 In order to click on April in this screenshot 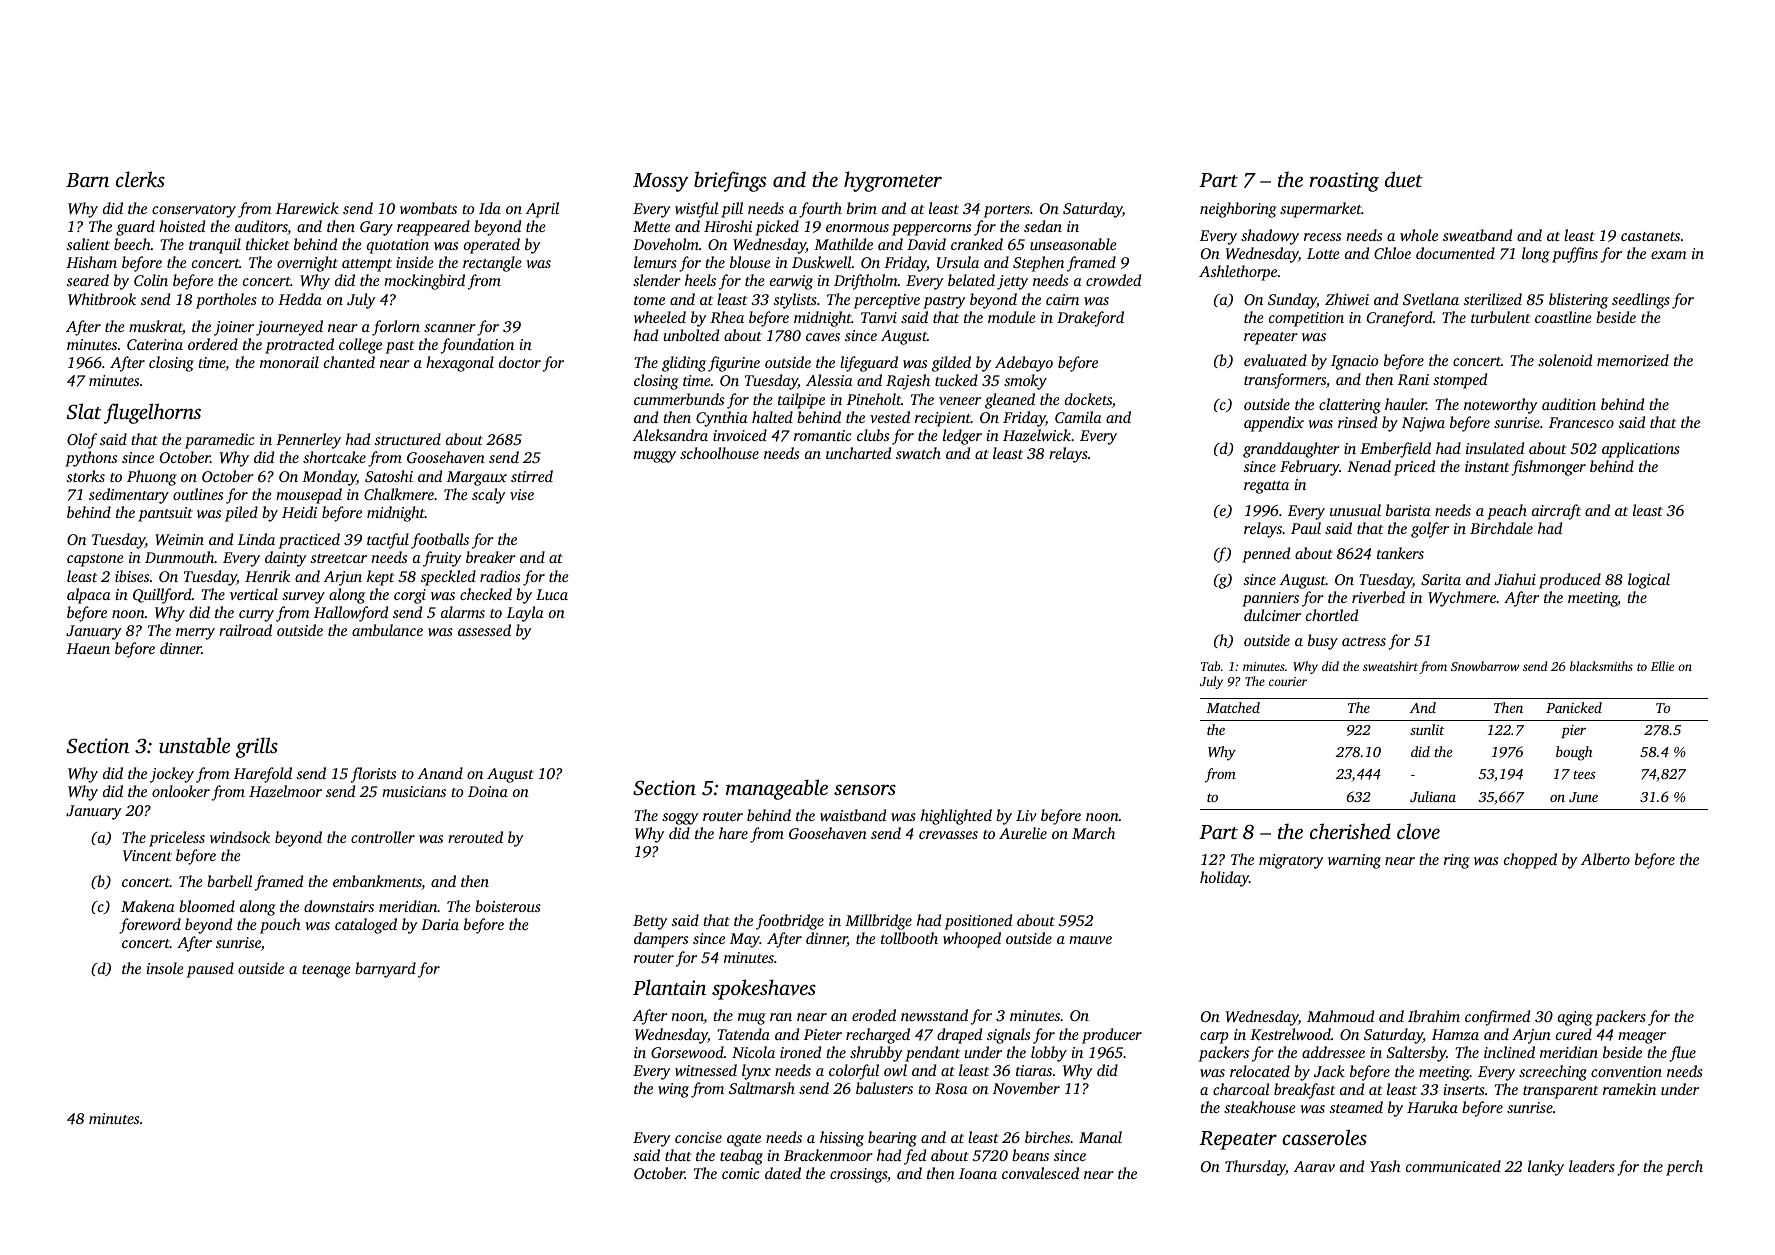, I will do `click(542, 210)`.
